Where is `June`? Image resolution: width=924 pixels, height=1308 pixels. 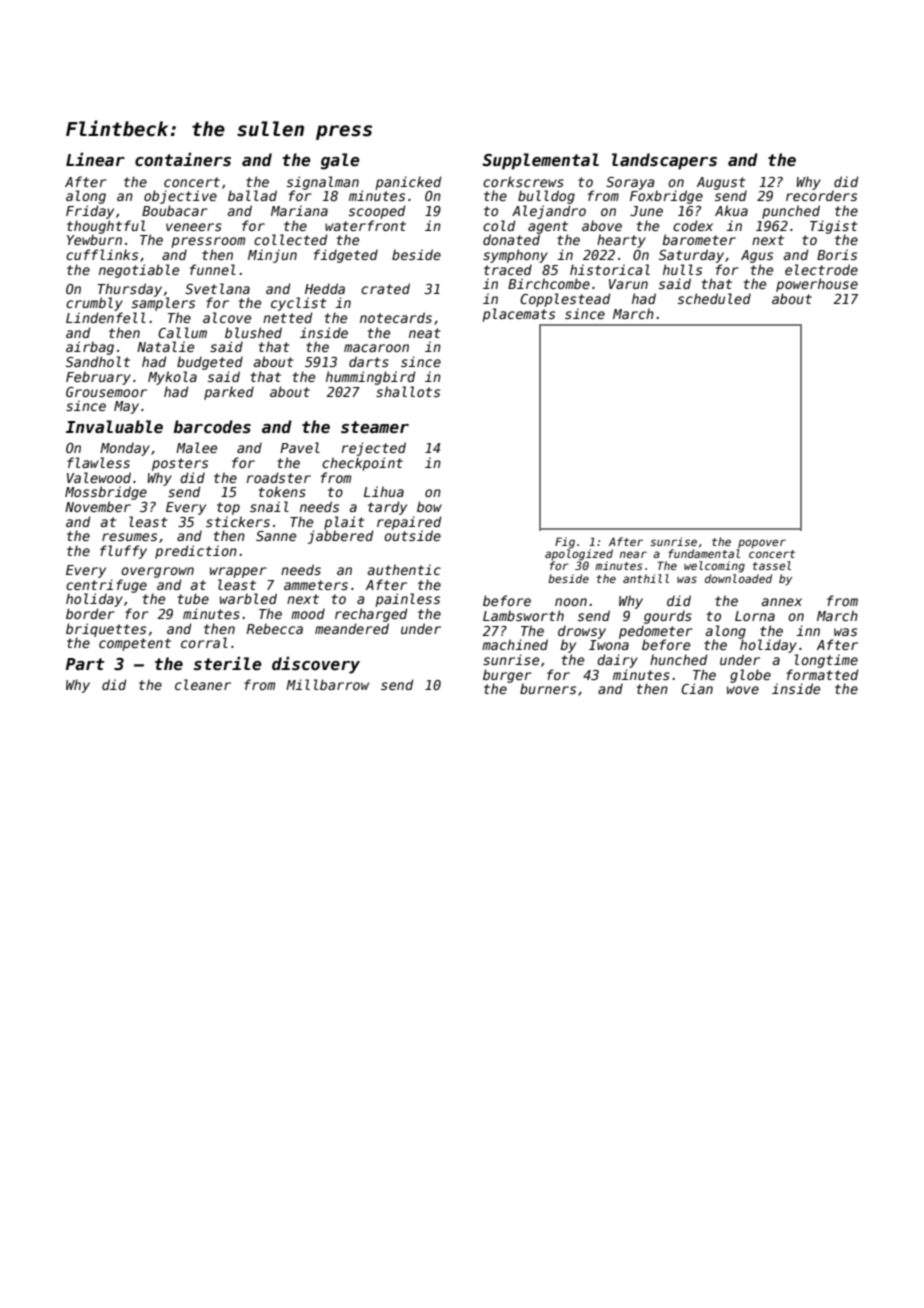 June is located at coordinates (646, 211).
